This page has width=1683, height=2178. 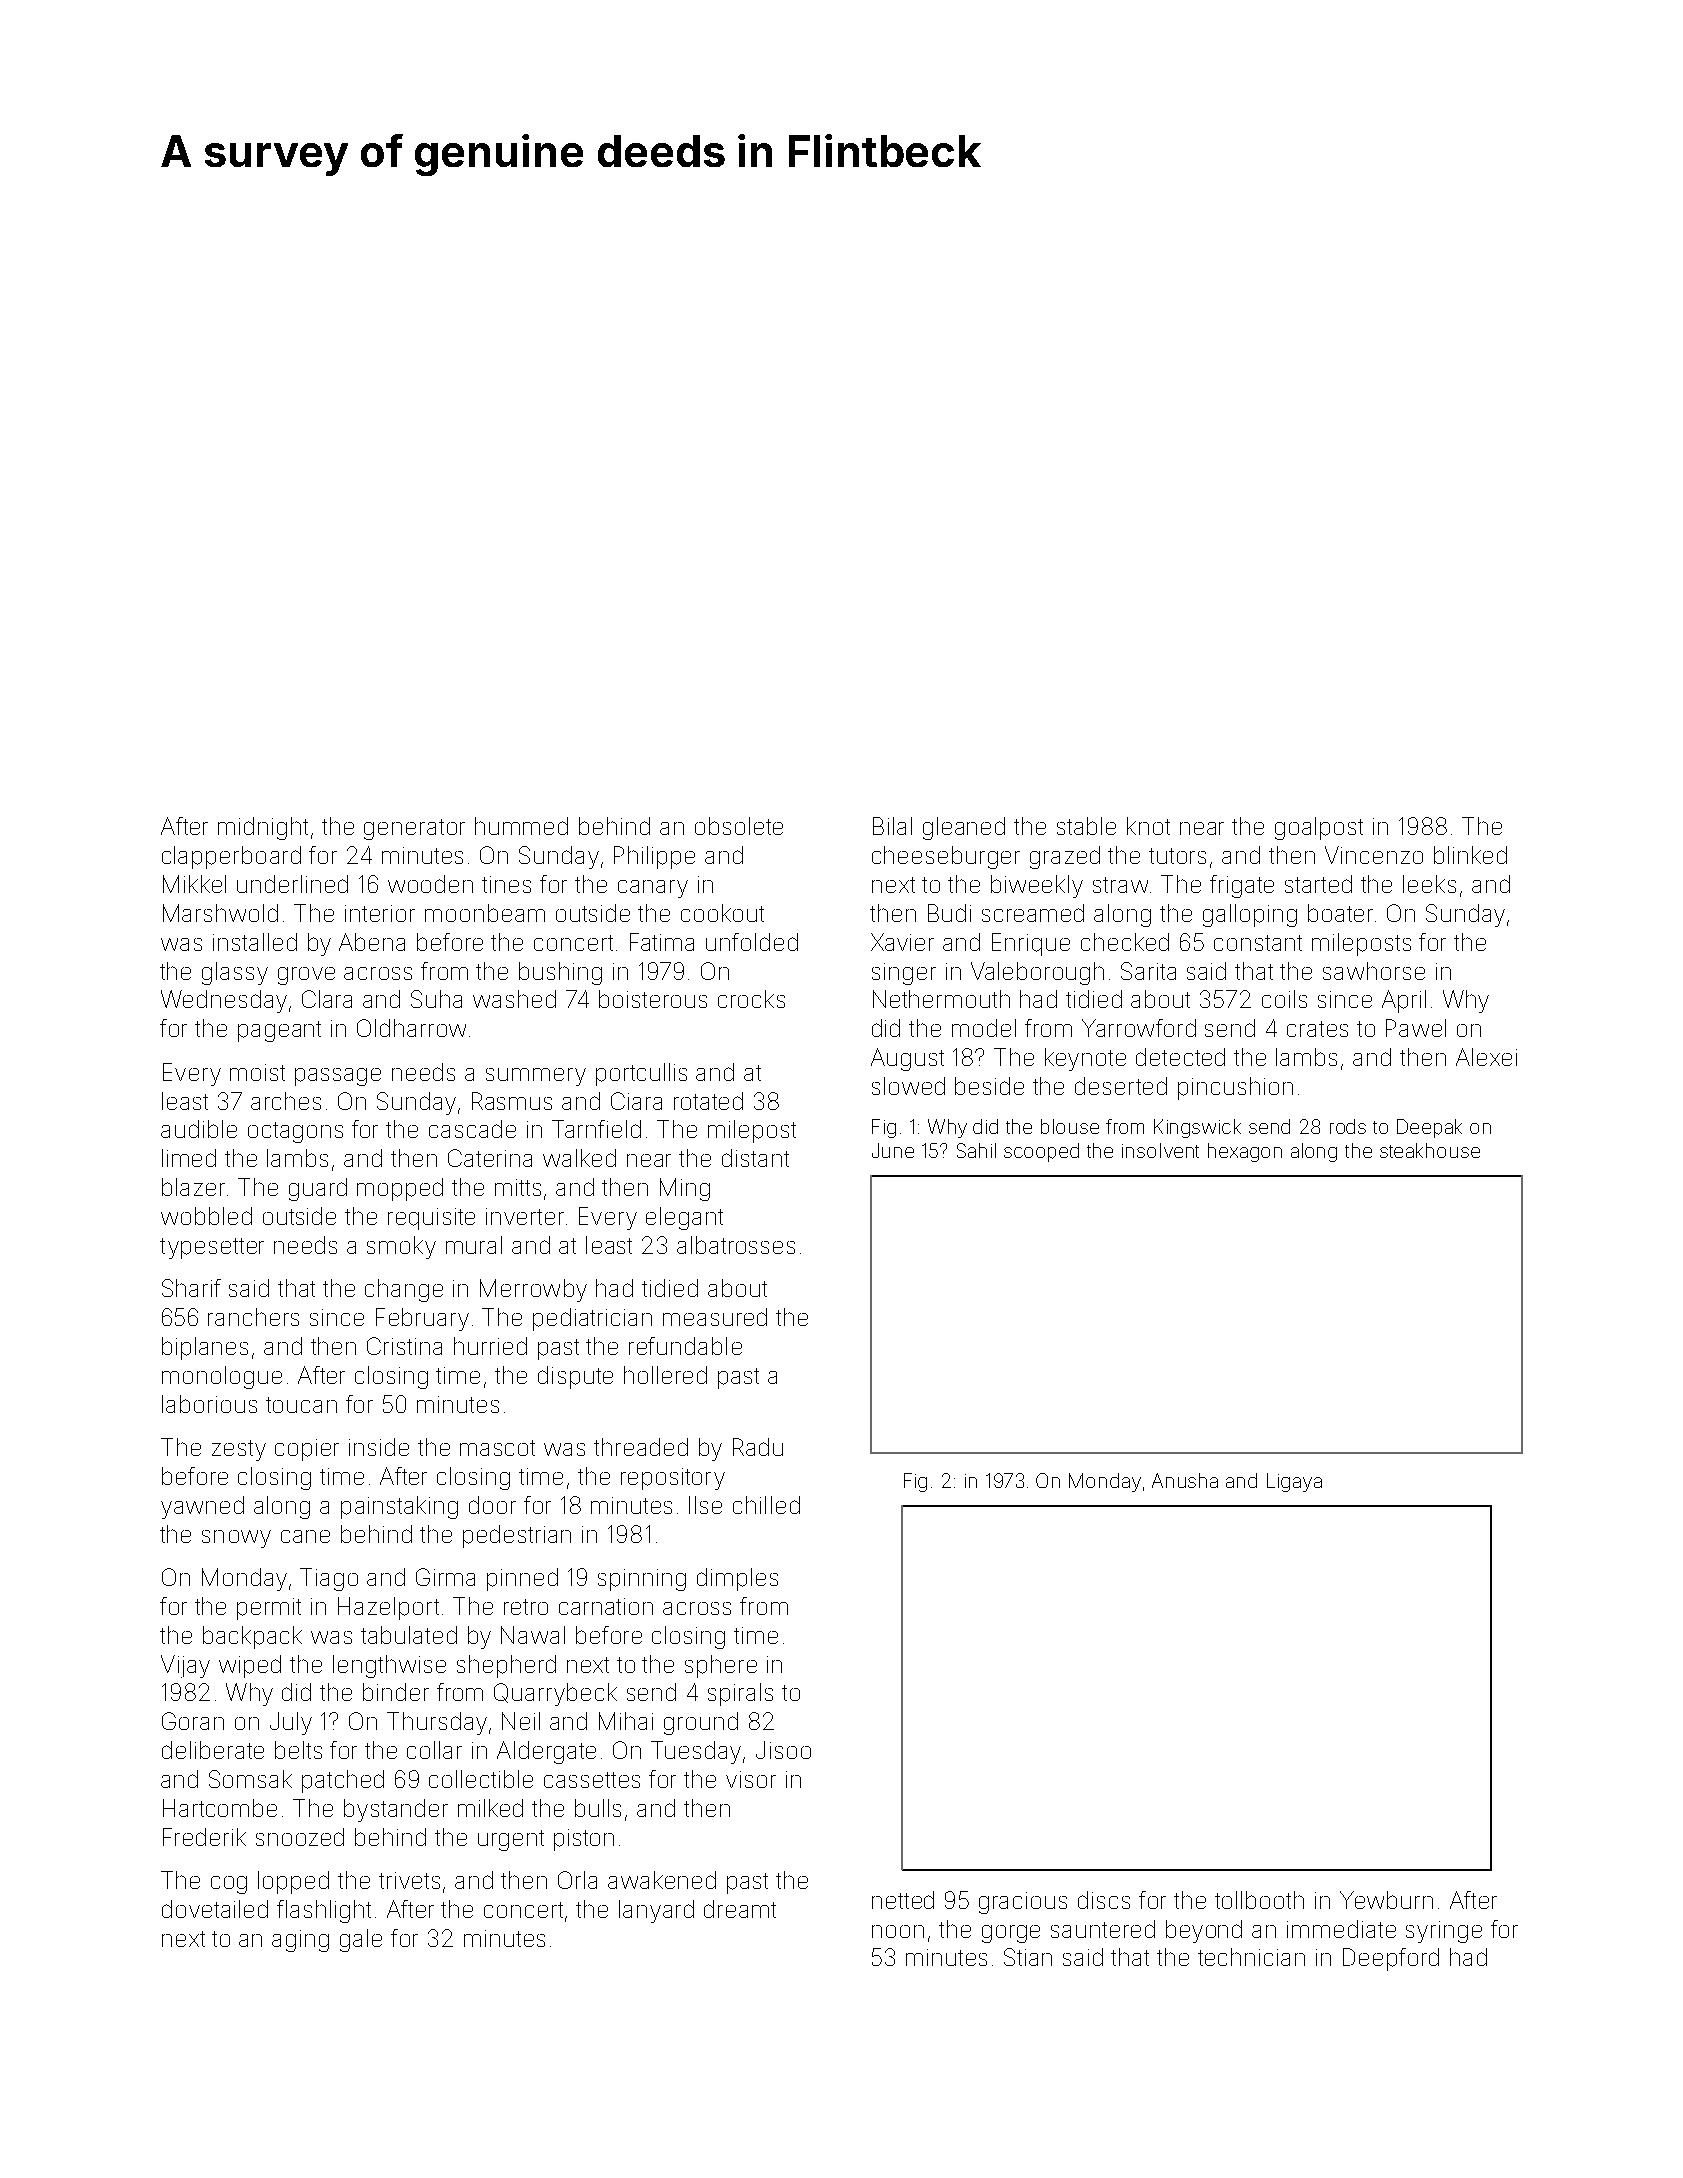 I want to click on aging, so click(x=300, y=1941).
